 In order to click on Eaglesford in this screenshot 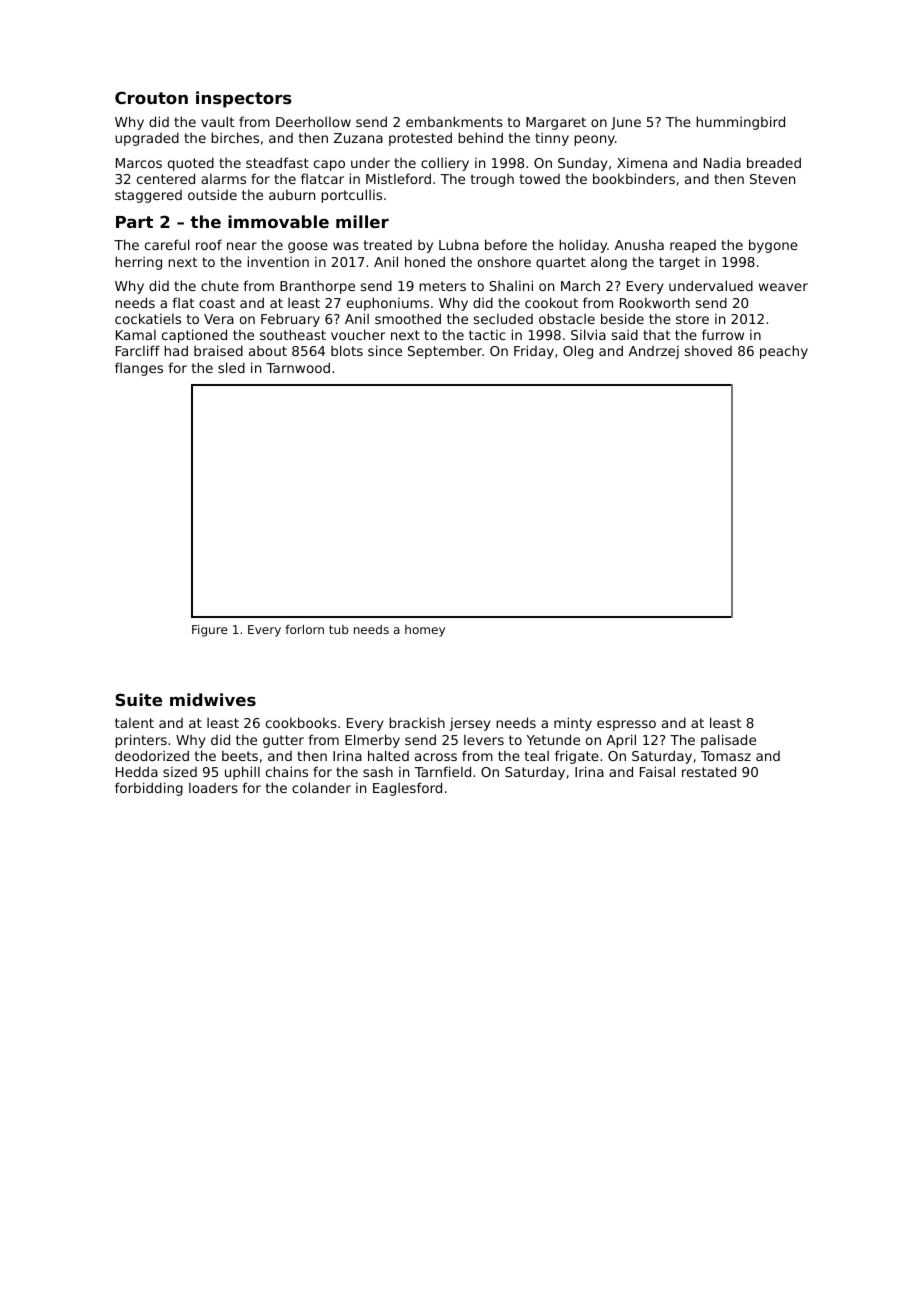, I will do `click(407, 789)`.
